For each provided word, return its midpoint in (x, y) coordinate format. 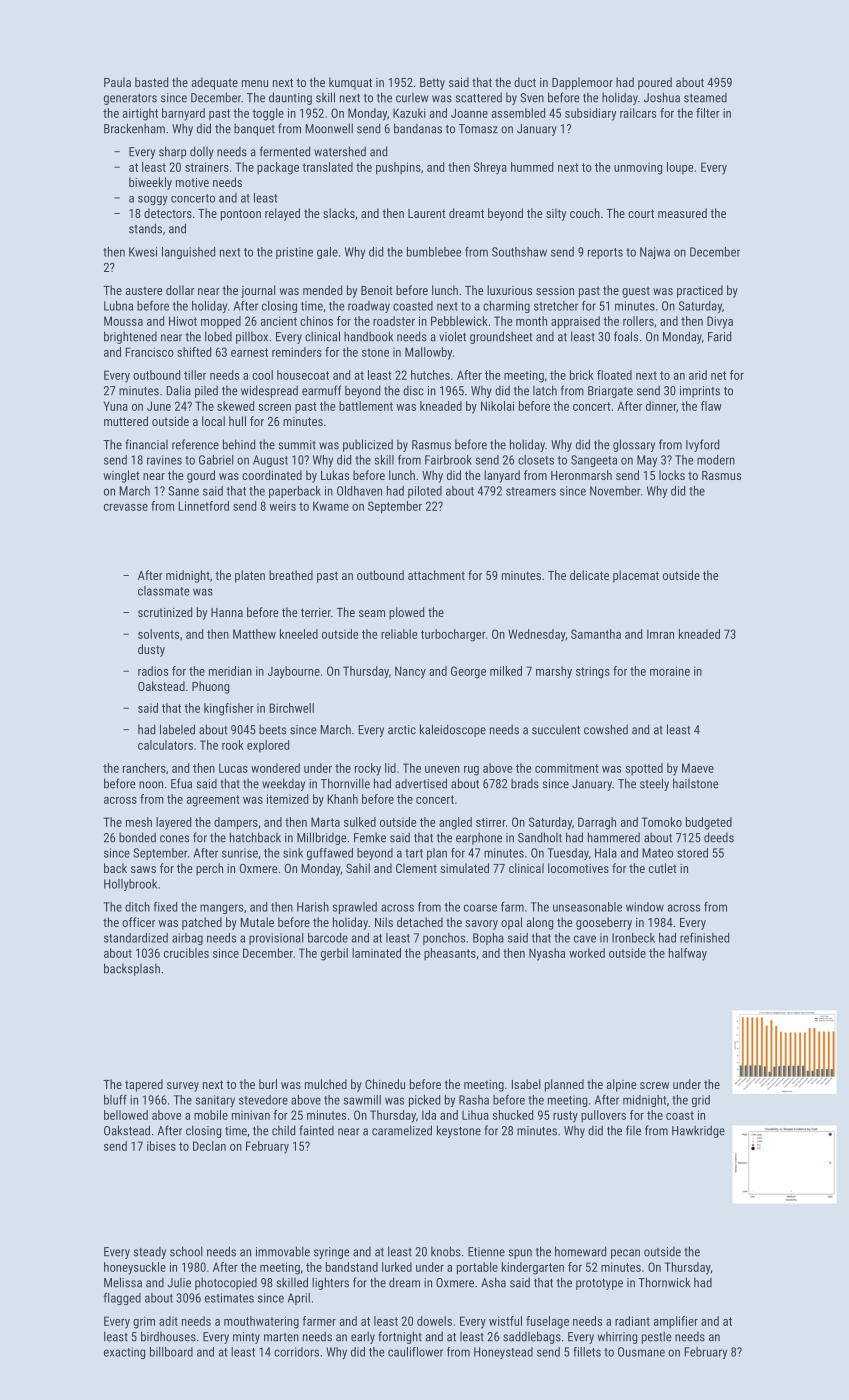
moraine (670, 671)
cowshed (606, 729)
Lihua (475, 1115)
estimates (229, 1298)
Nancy (410, 672)
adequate (215, 83)
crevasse (126, 507)
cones (174, 839)
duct (525, 82)
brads (525, 783)
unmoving (638, 169)
